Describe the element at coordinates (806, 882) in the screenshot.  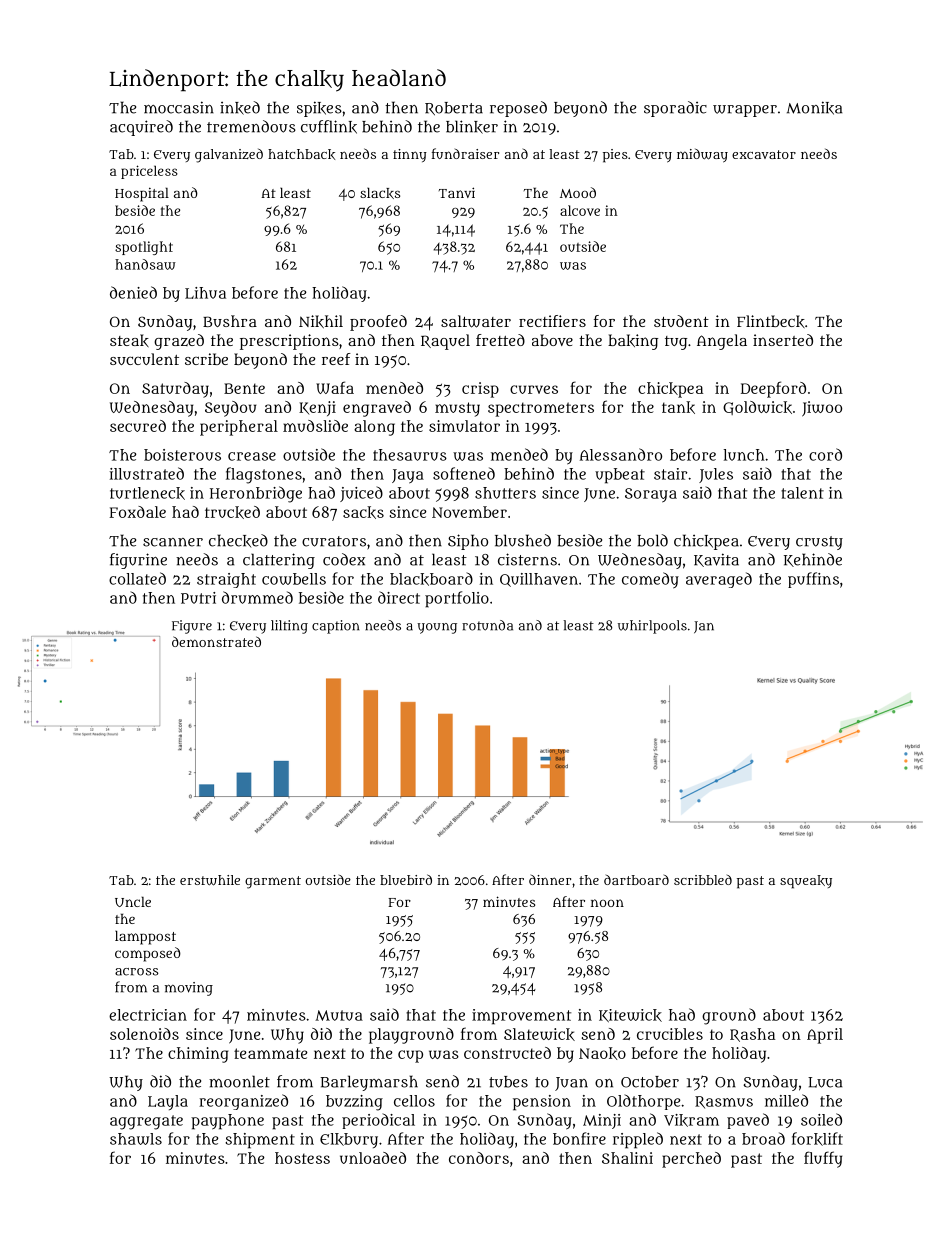
I see `squeaky` at that location.
